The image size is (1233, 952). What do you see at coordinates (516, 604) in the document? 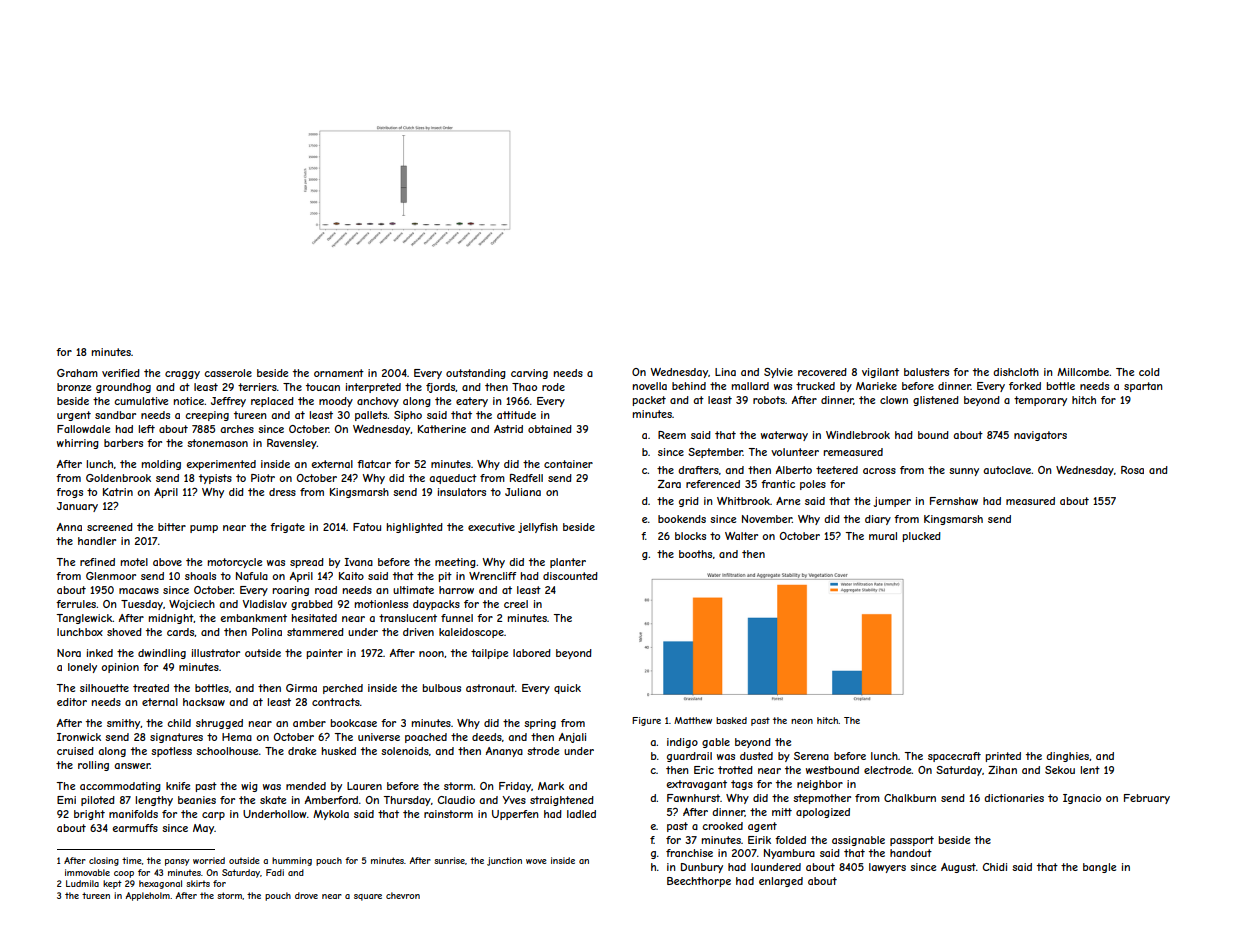
I see `creel` at bounding box center [516, 604].
